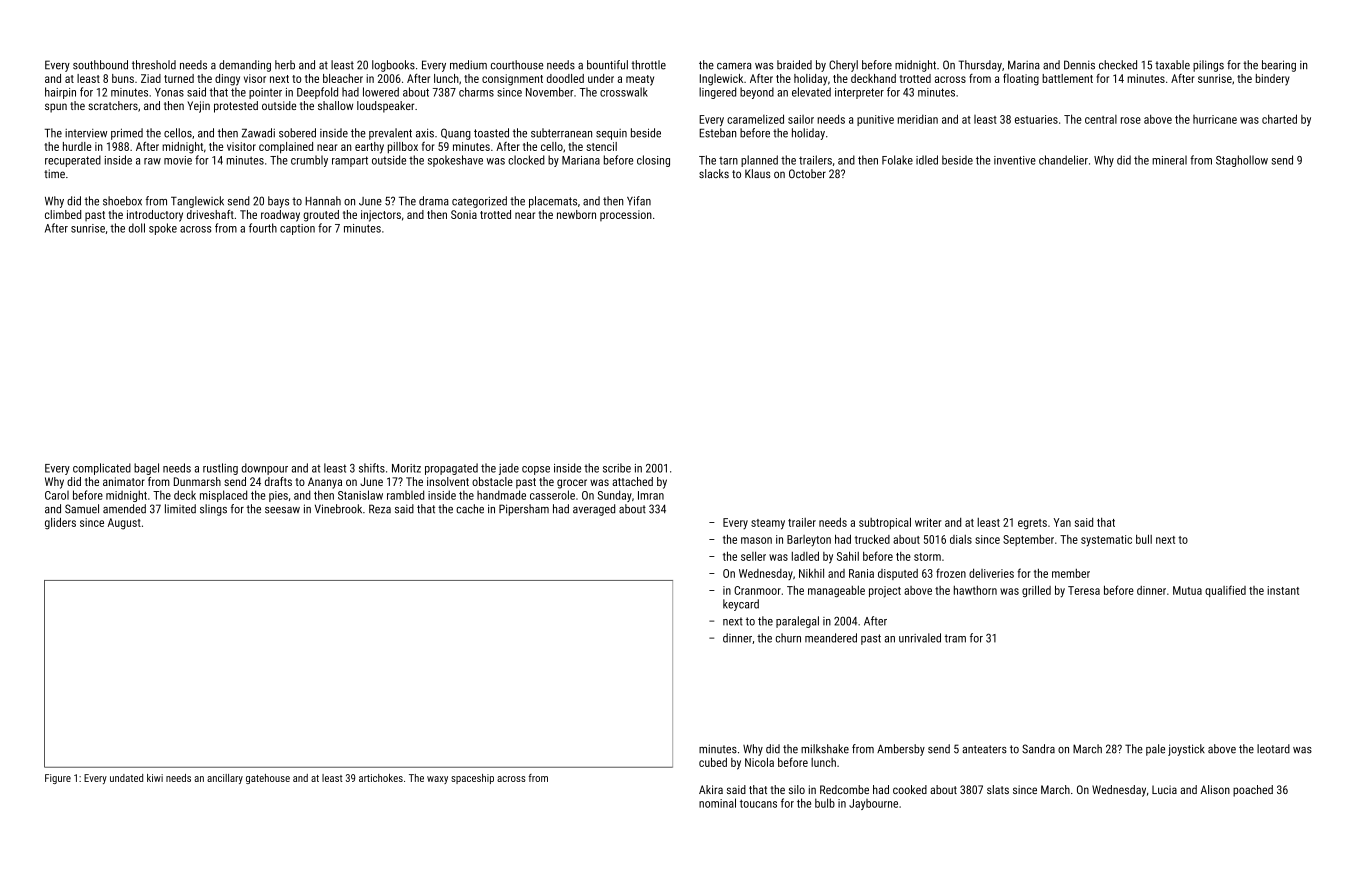  Describe the element at coordinates (124, 524) in the page. I see `August` at that location.
